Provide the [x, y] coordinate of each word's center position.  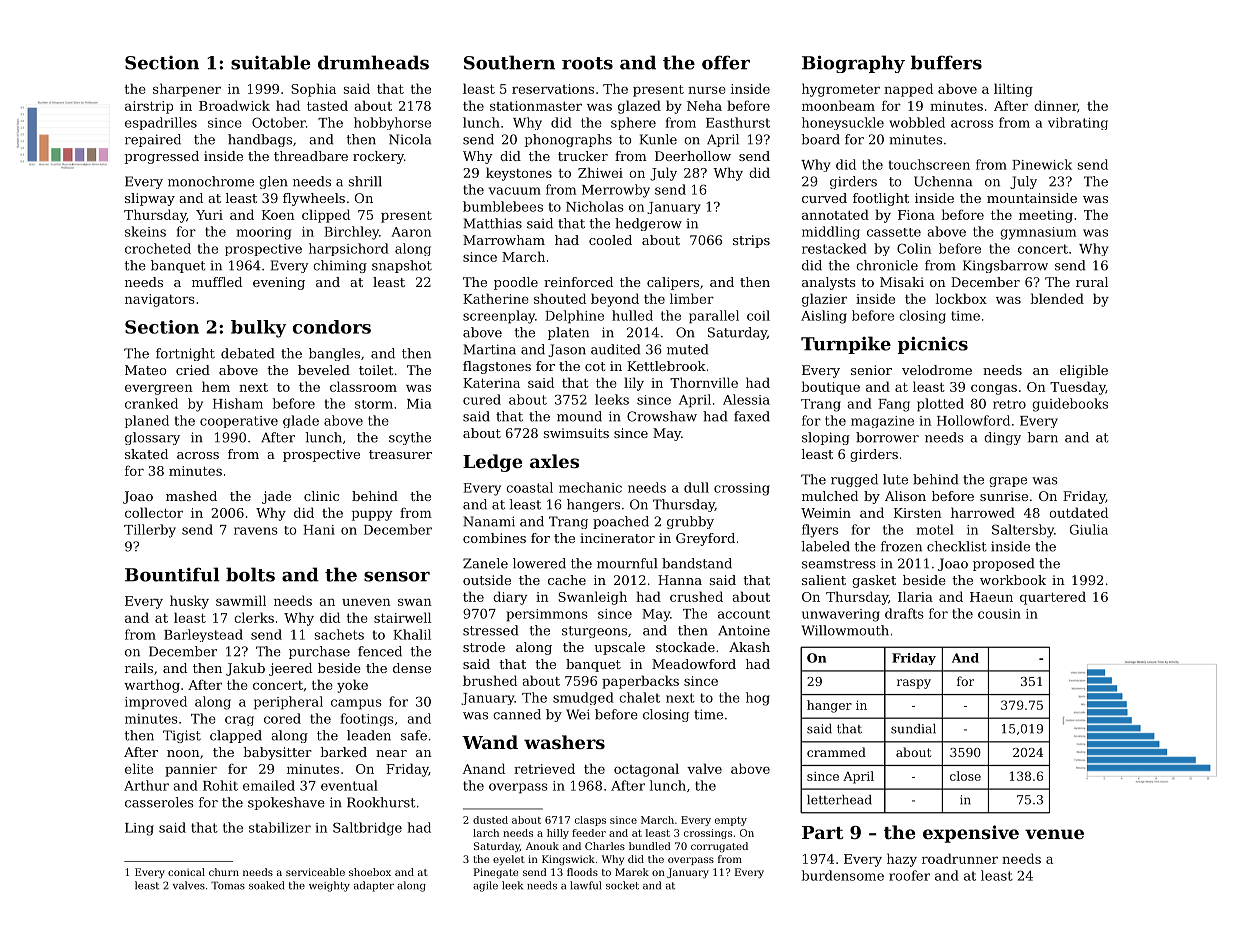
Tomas [228, 885]
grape [1008, 482]
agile [485, 886]
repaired [153, 140]
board [820, 139]
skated [146, 454]
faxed [752, 416]
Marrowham [504, 240]
